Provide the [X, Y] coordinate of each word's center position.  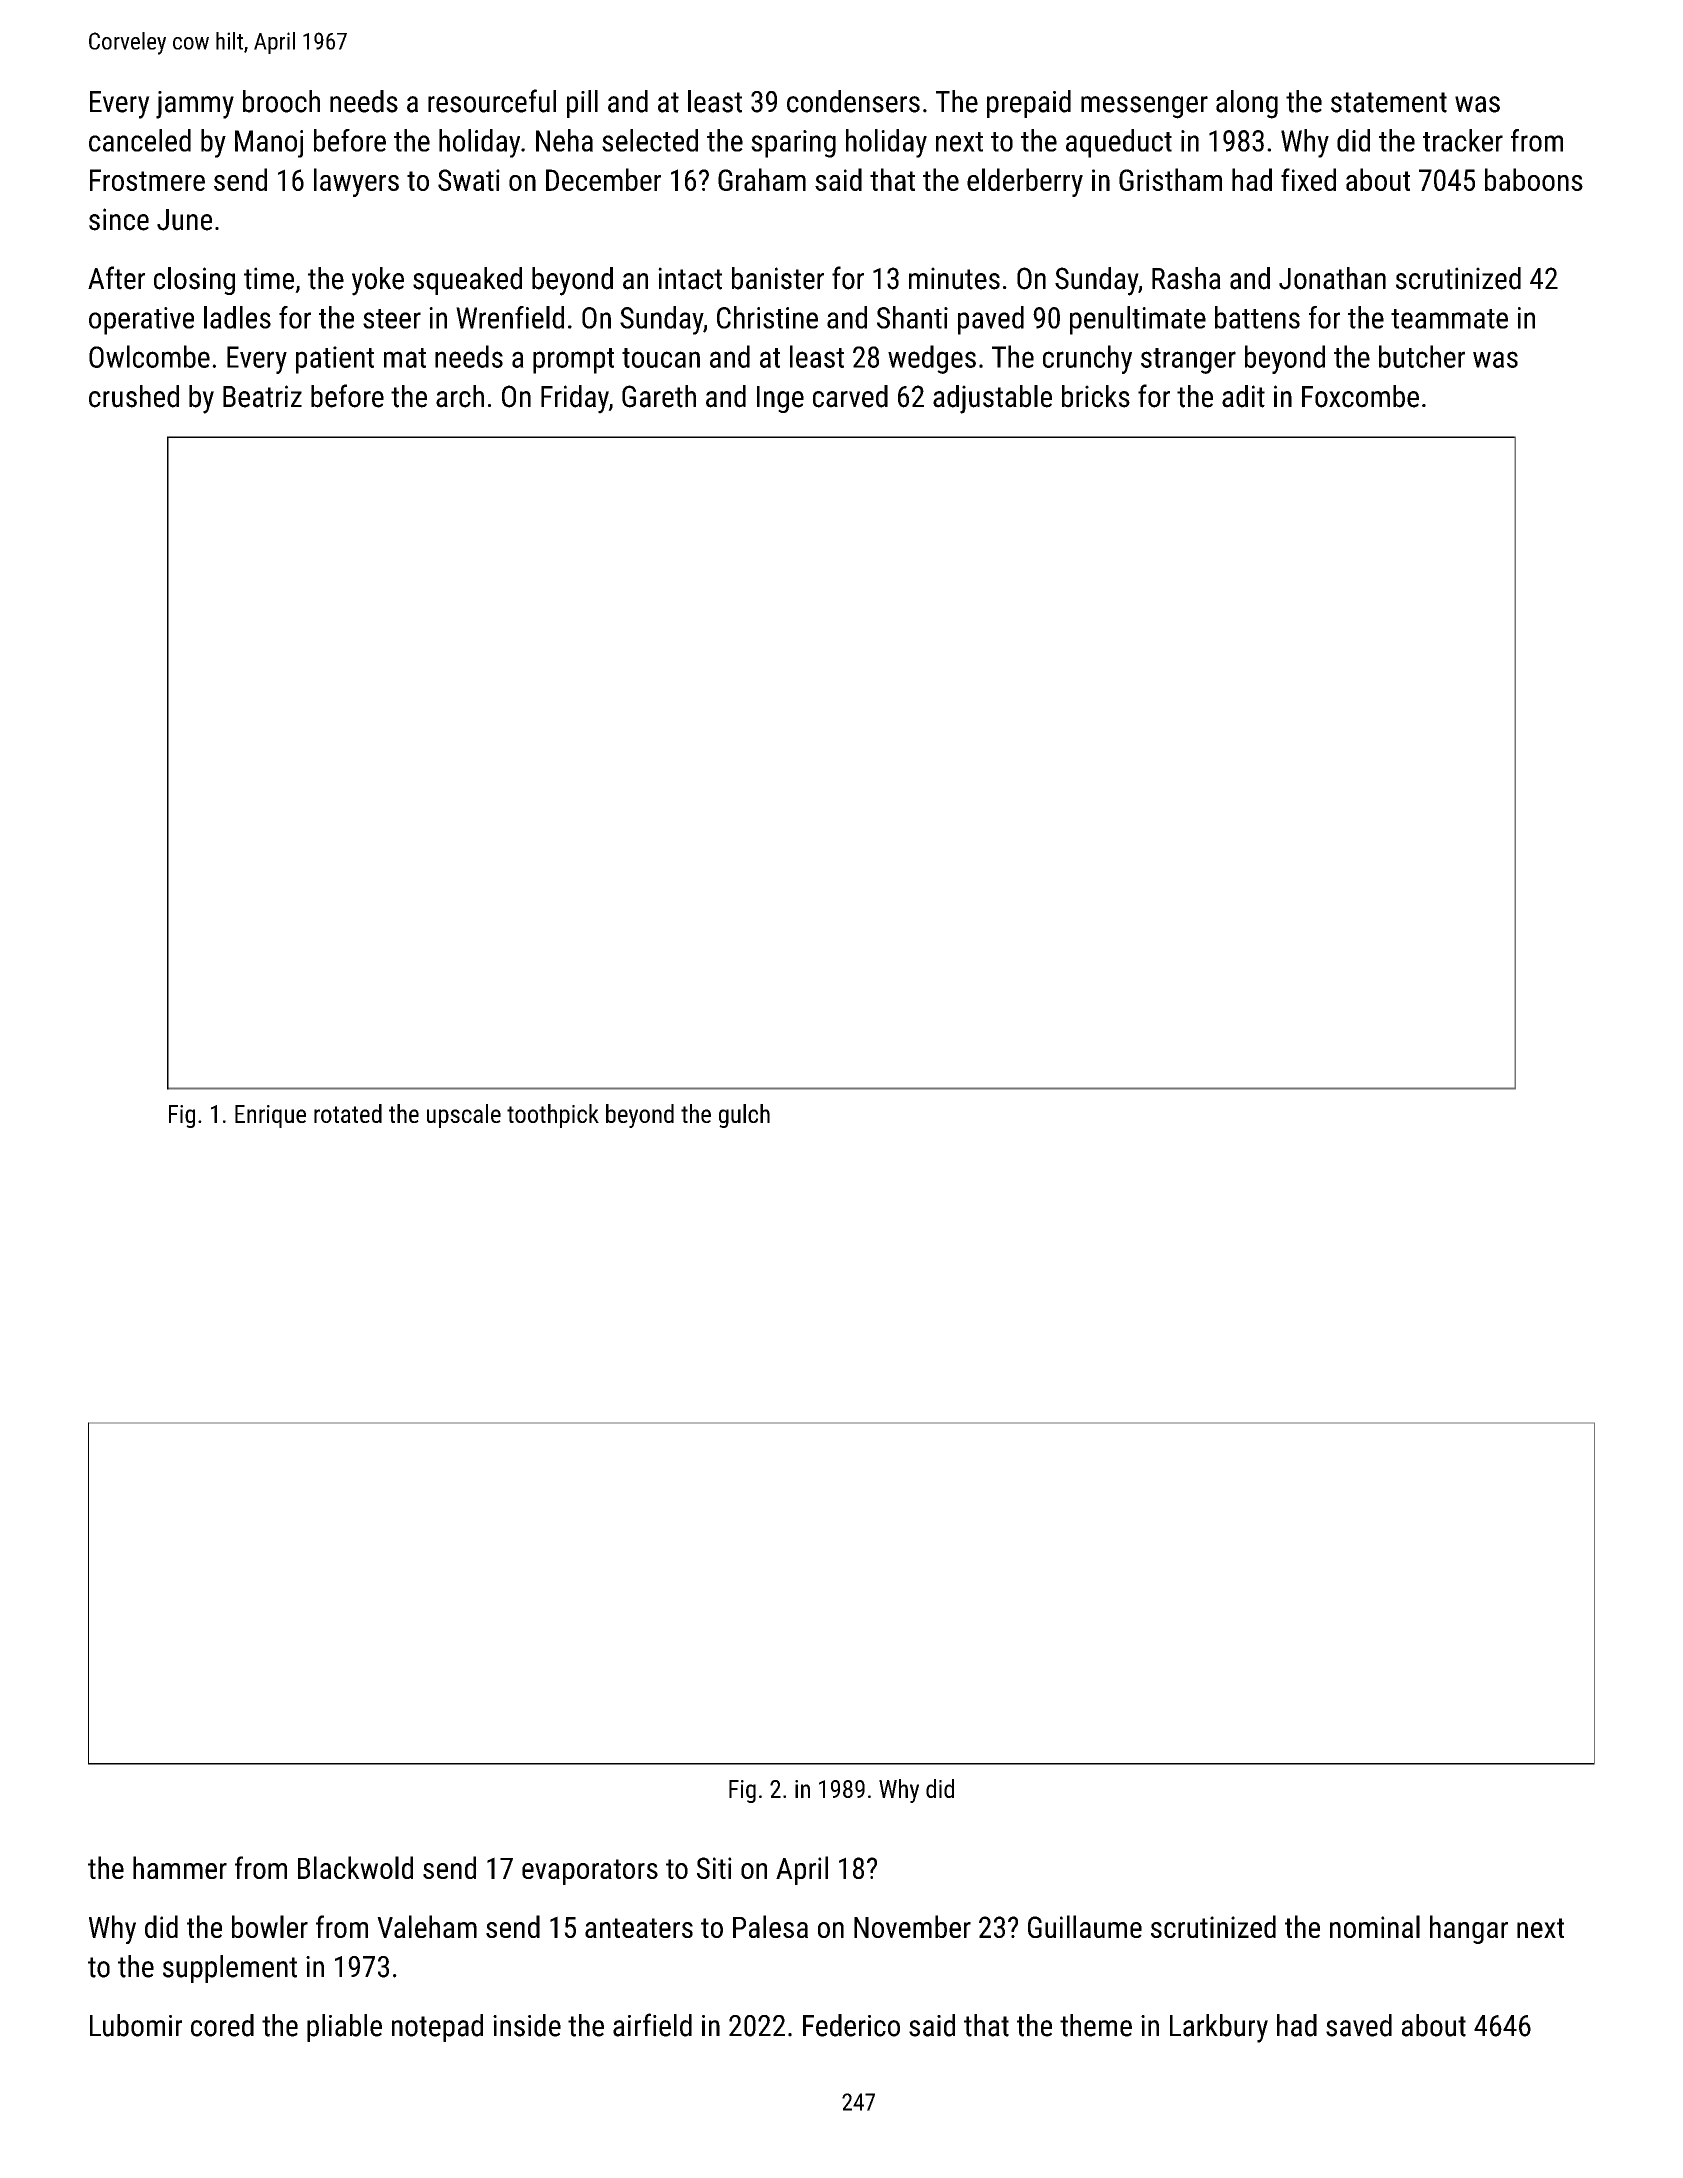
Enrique [270, 1116]
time [269, 278]
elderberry [1025, 182]
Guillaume [1085, 1926]
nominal [1375, 1926]
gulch [744, 1116]
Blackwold [355, 1867]
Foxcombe [1360, 396]
